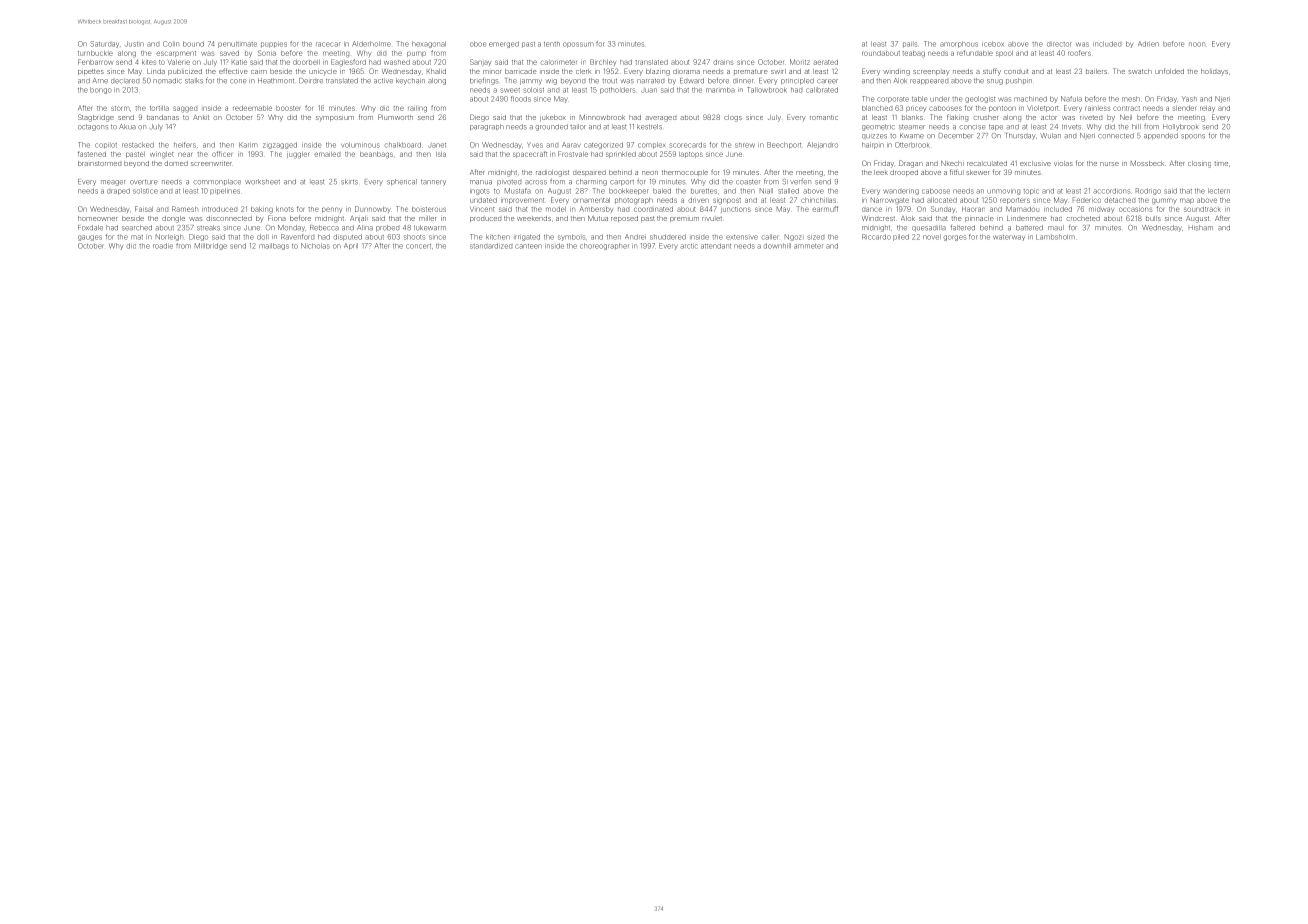  Describe the element at coordinates (910, 45) in the image. I see `pails` at that location.
